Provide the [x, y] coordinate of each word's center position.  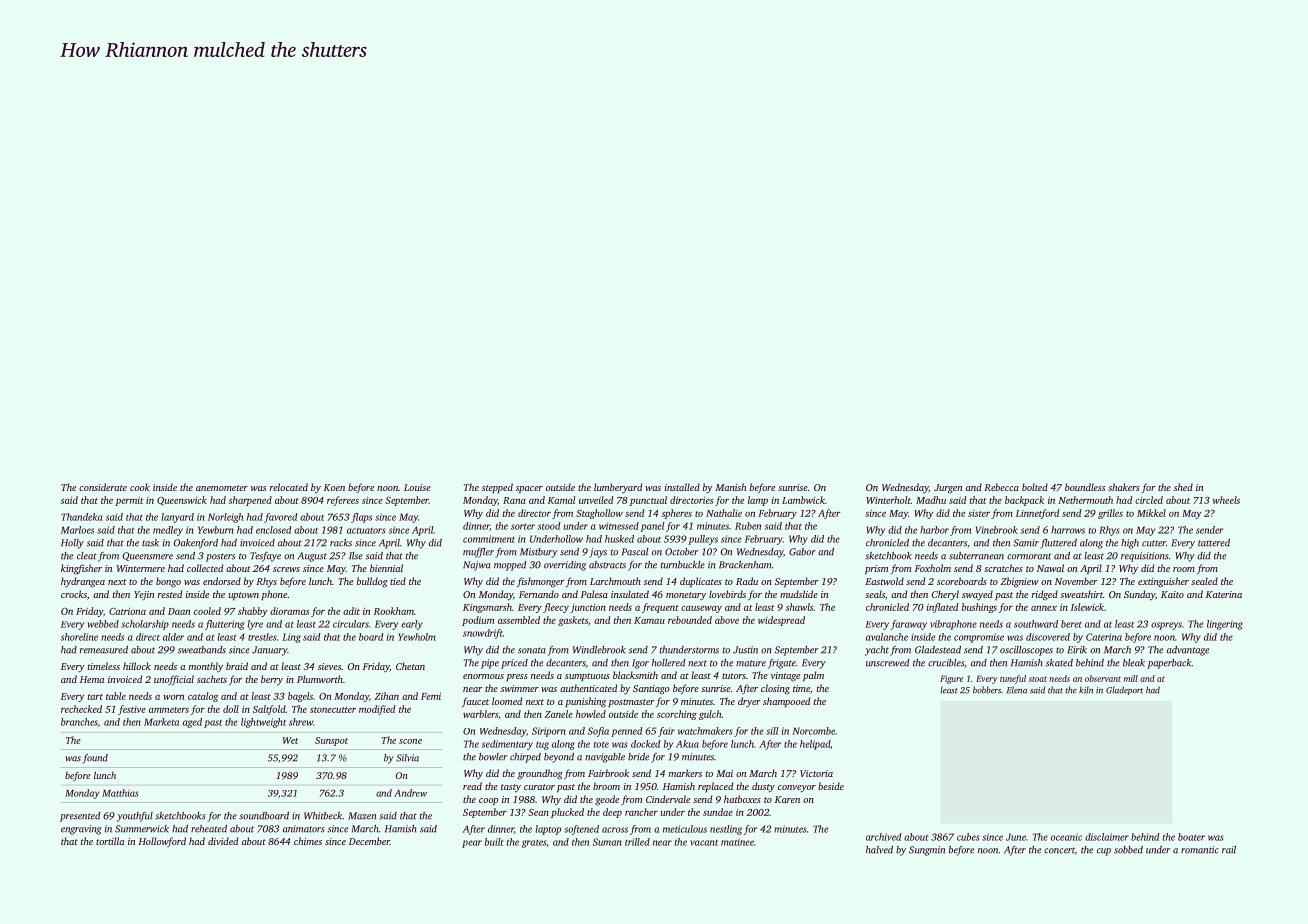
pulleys [703, 540]
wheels [1226, 500]
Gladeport [1124, 690]
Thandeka [82, 517]
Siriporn [549, 732]
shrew [301, 722]
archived [884, 837]
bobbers [987, 690]
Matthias [120, 793]
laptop [548, 830]
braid [237, 666]
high [1130, 544]
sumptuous [587, 677]
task [150, 543]
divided [223, 841]
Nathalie [724, 513]
